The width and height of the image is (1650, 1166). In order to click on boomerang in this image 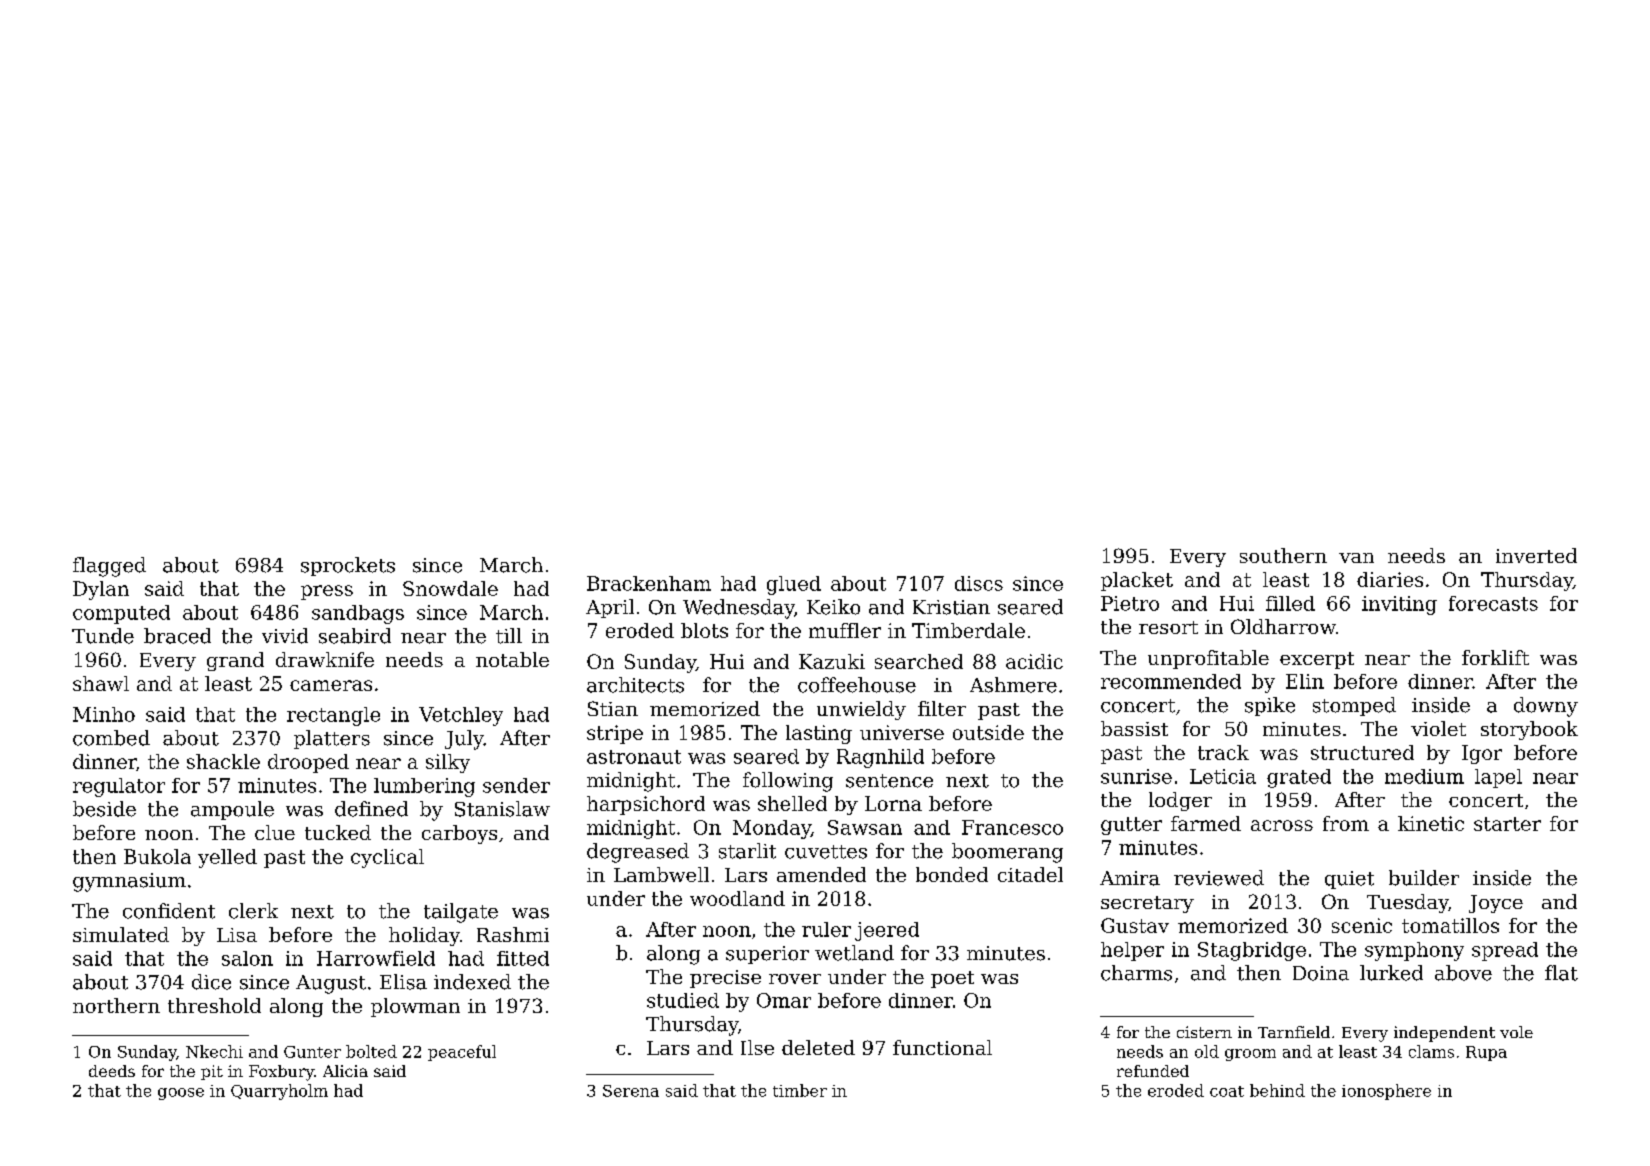, I will do `click(1007, 853)`.
